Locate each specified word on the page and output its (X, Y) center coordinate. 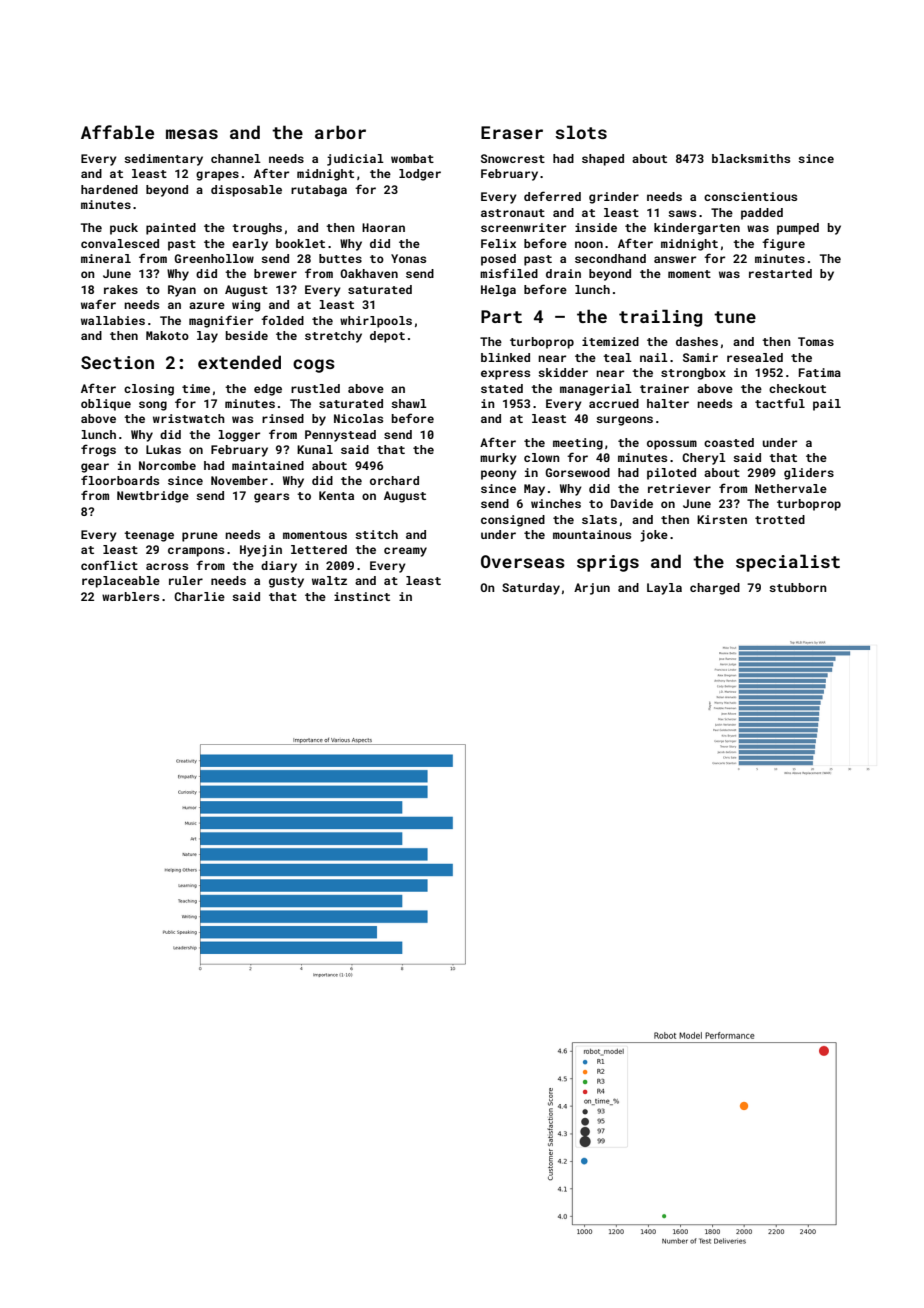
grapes (217, 176)
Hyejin (261, 551)
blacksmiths (751, 158)
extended (239, 362)
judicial (355, 160)
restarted (780, 273)
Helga (498, 291)
